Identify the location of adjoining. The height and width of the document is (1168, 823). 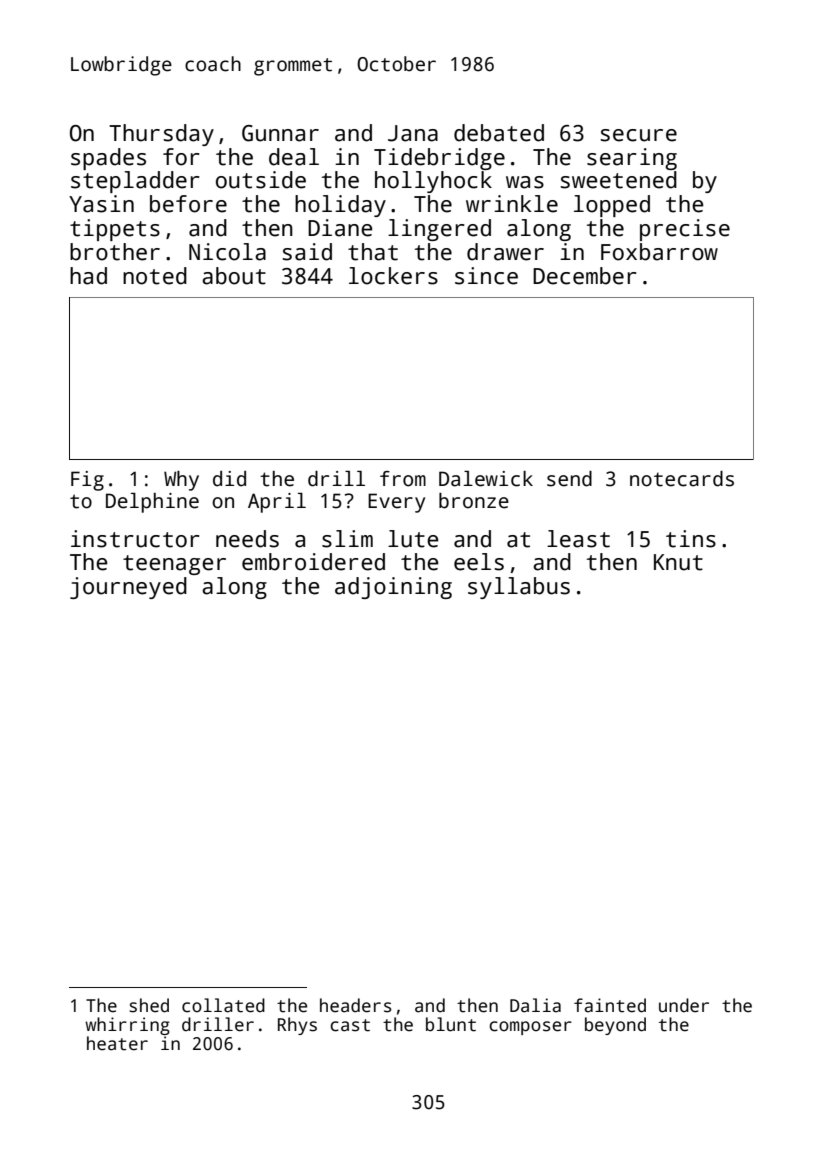
(393, 588).
